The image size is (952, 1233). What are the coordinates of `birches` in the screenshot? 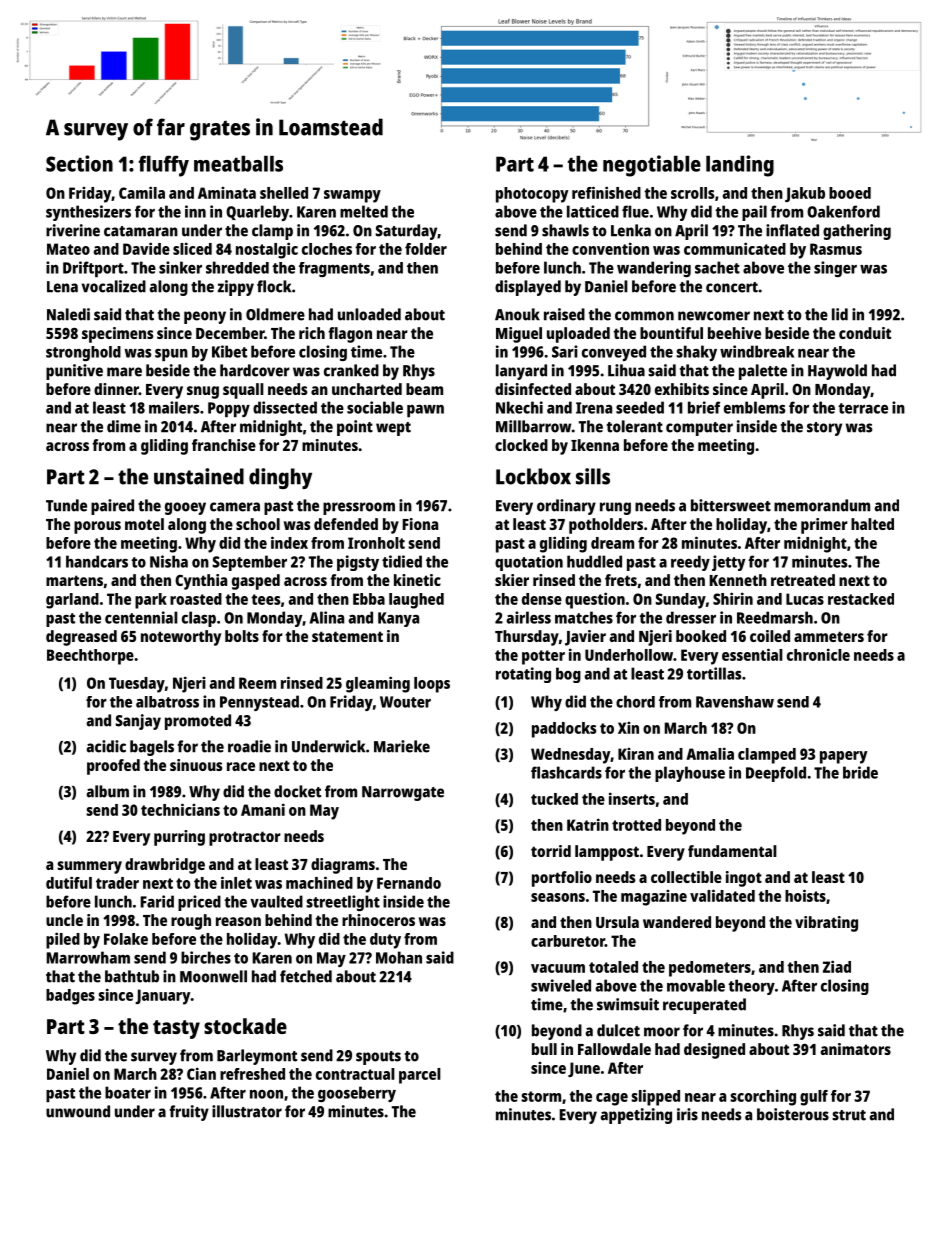 It's located at (206, 957).
